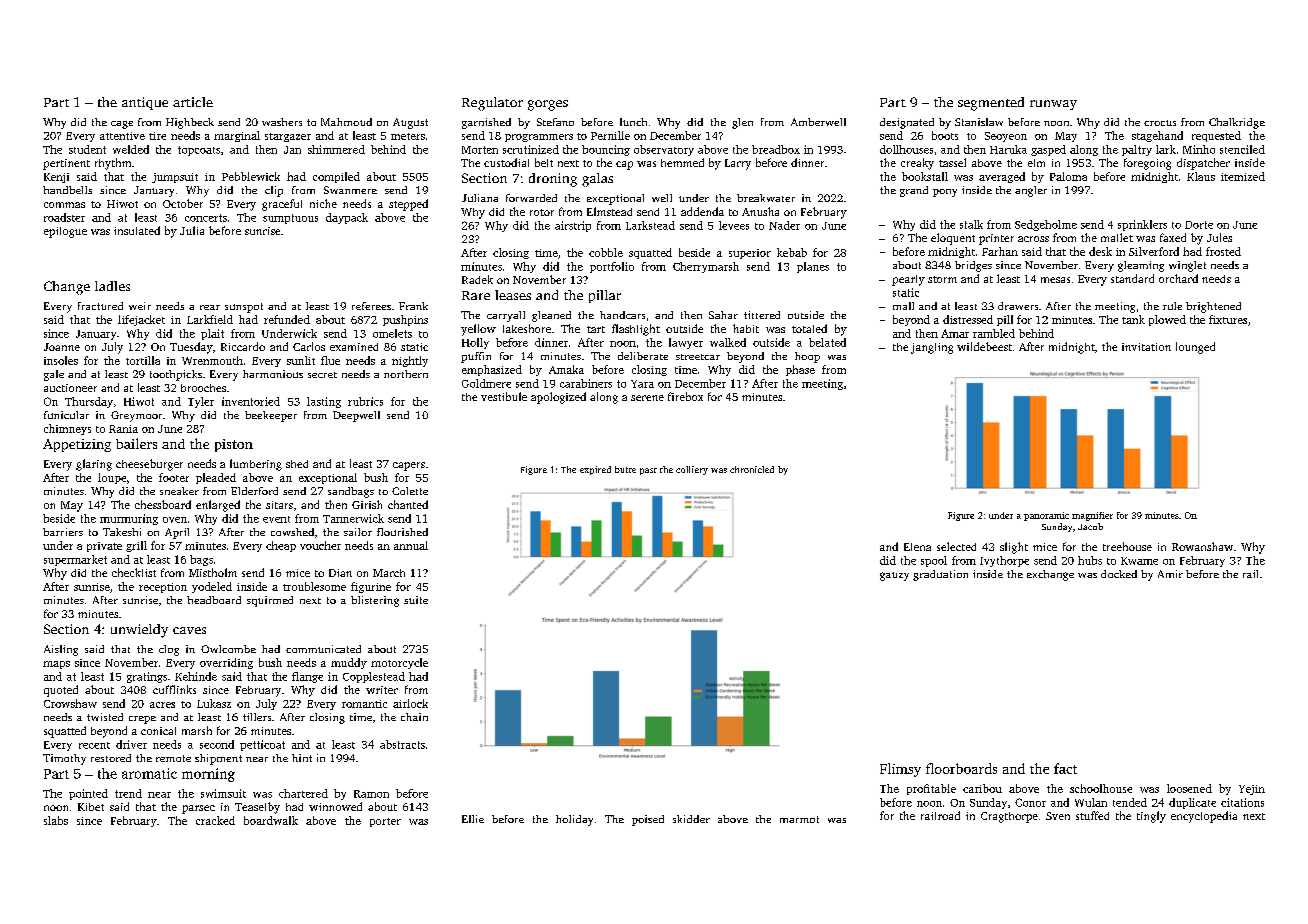  I want to click on slabs, so click(56, 820).
